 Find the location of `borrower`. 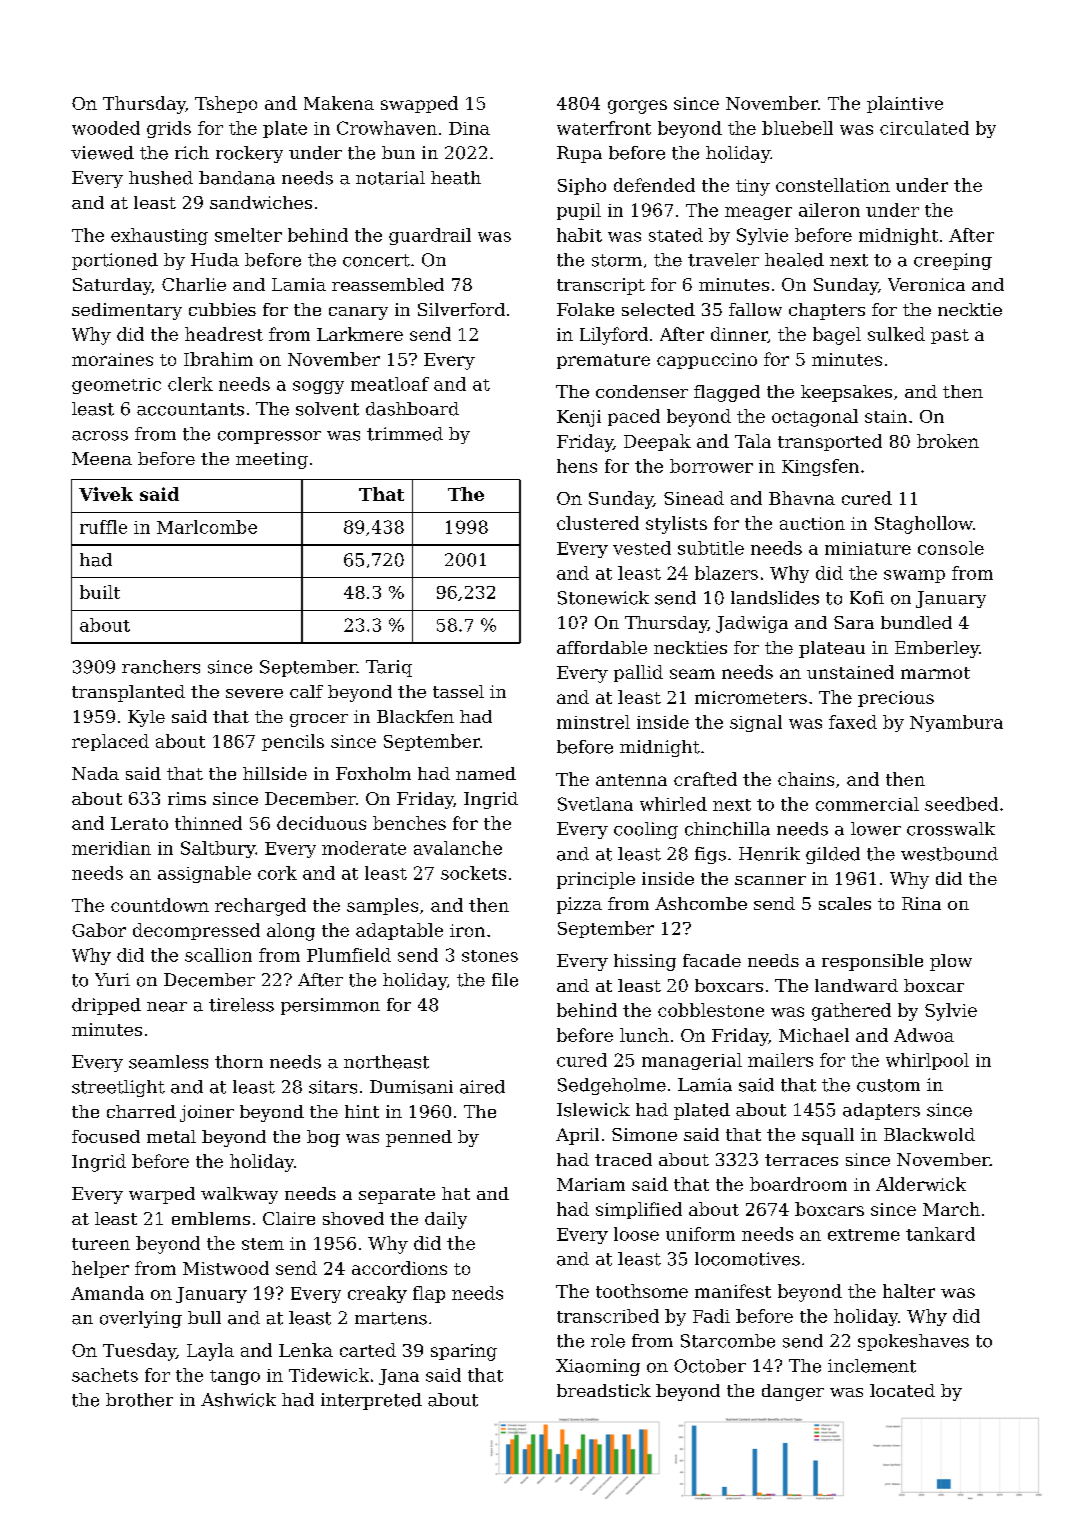

borrower is located at coordinates (711, 466).
